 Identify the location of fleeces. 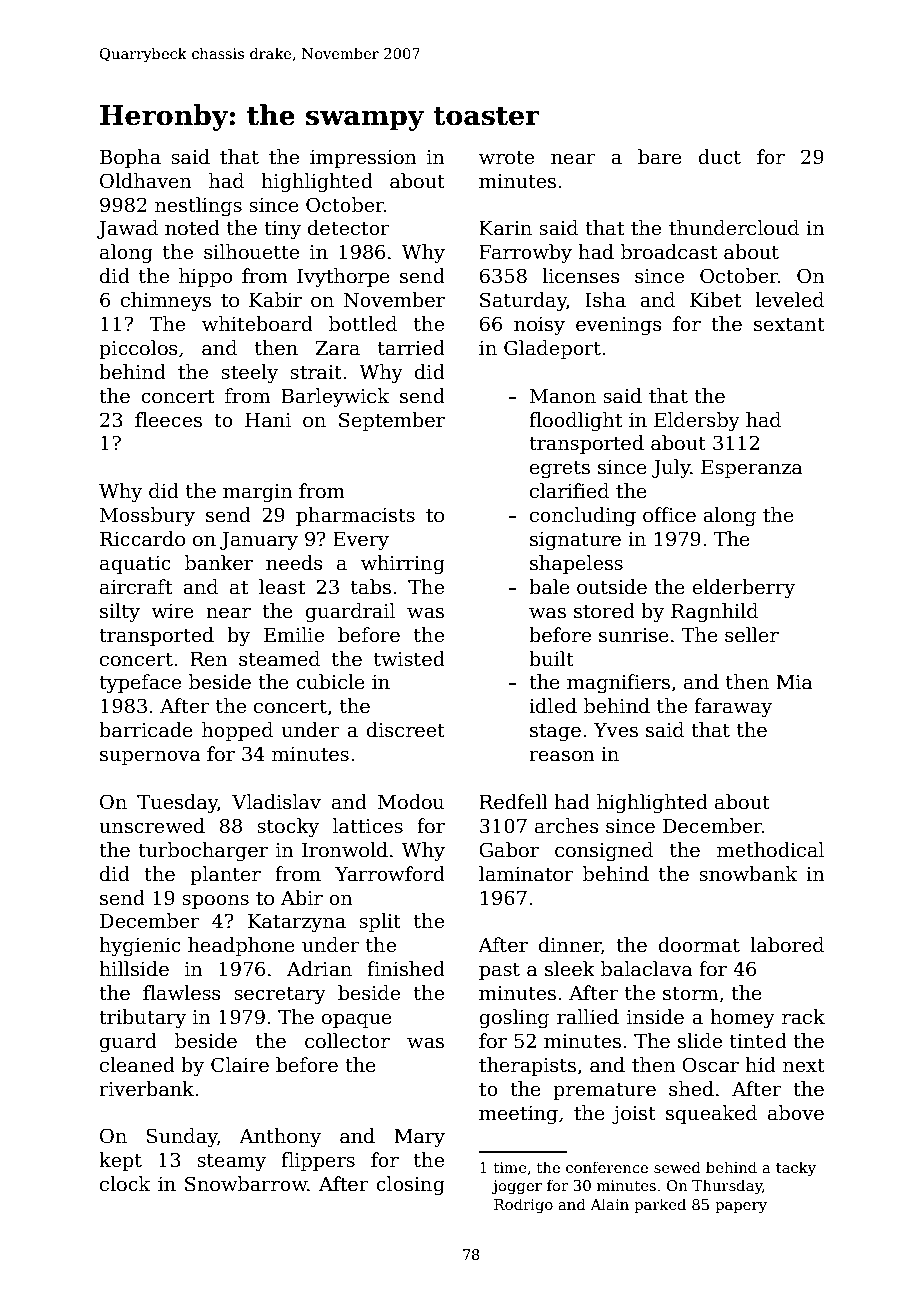
(168, 420).
